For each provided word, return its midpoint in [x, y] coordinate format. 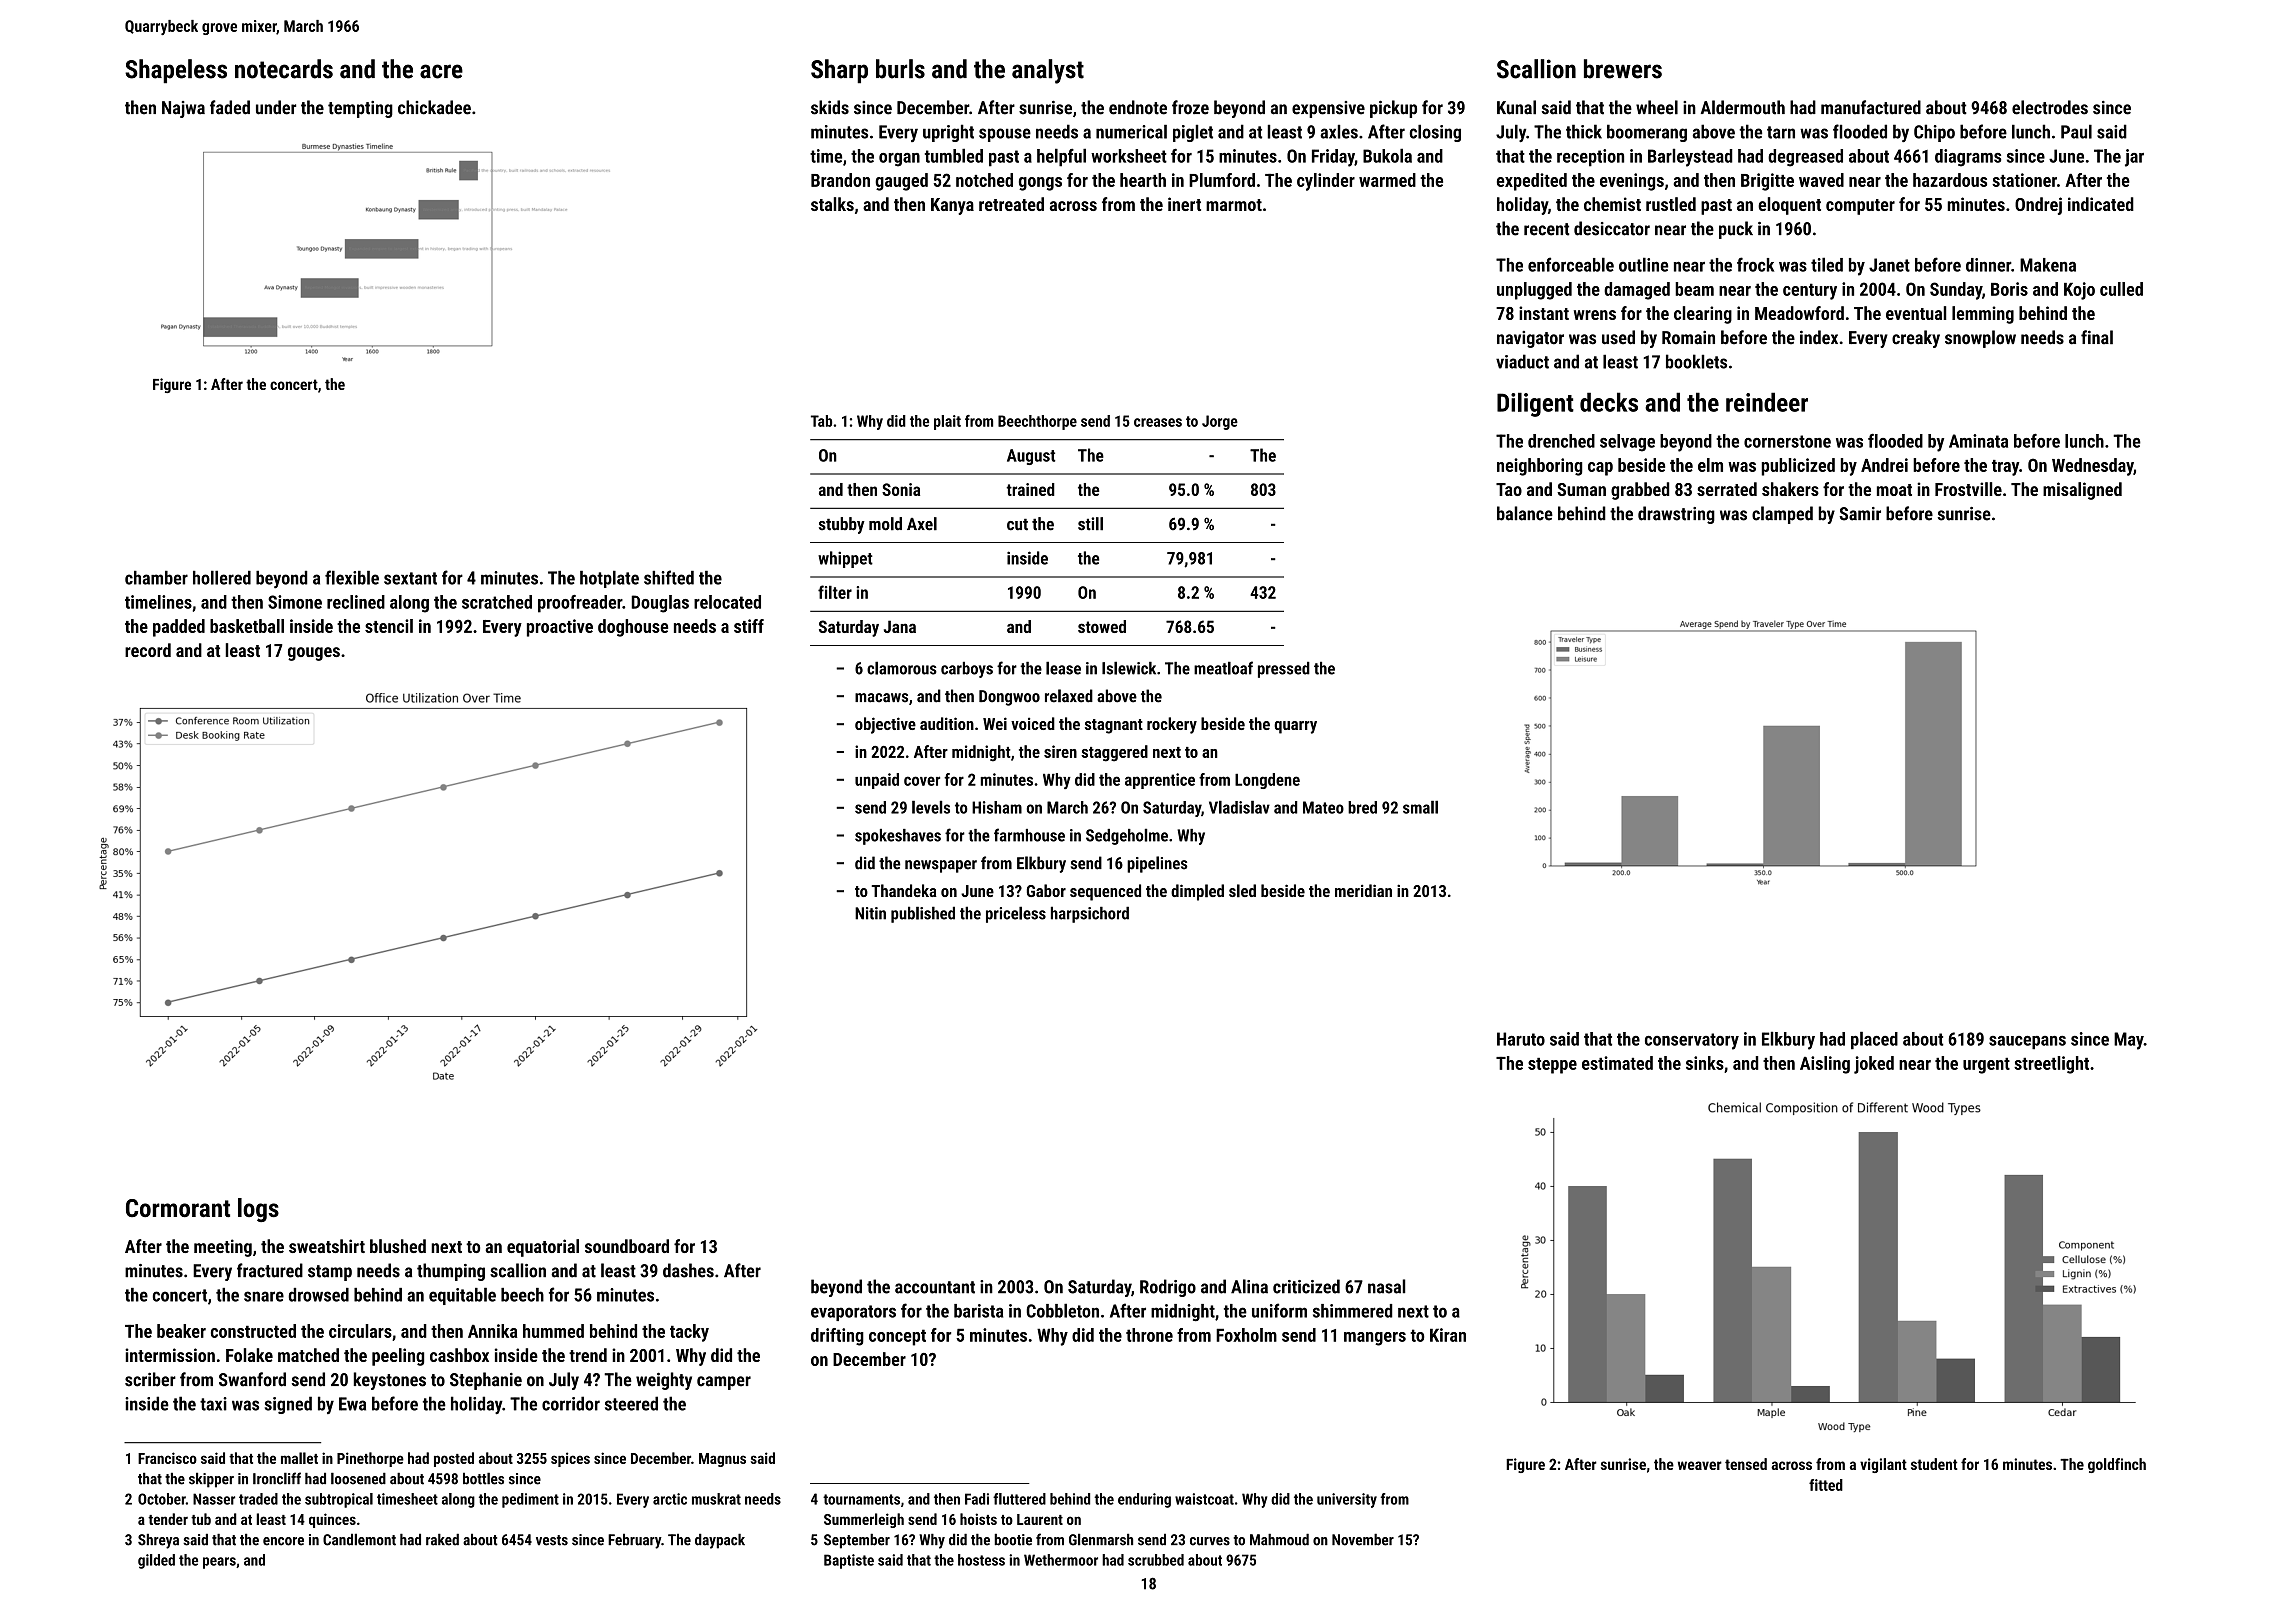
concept [897, 1337]
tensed [1746, 1464]
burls [900, 69]
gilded [156, 1561]
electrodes [2050, 107]
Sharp [839, 71]
